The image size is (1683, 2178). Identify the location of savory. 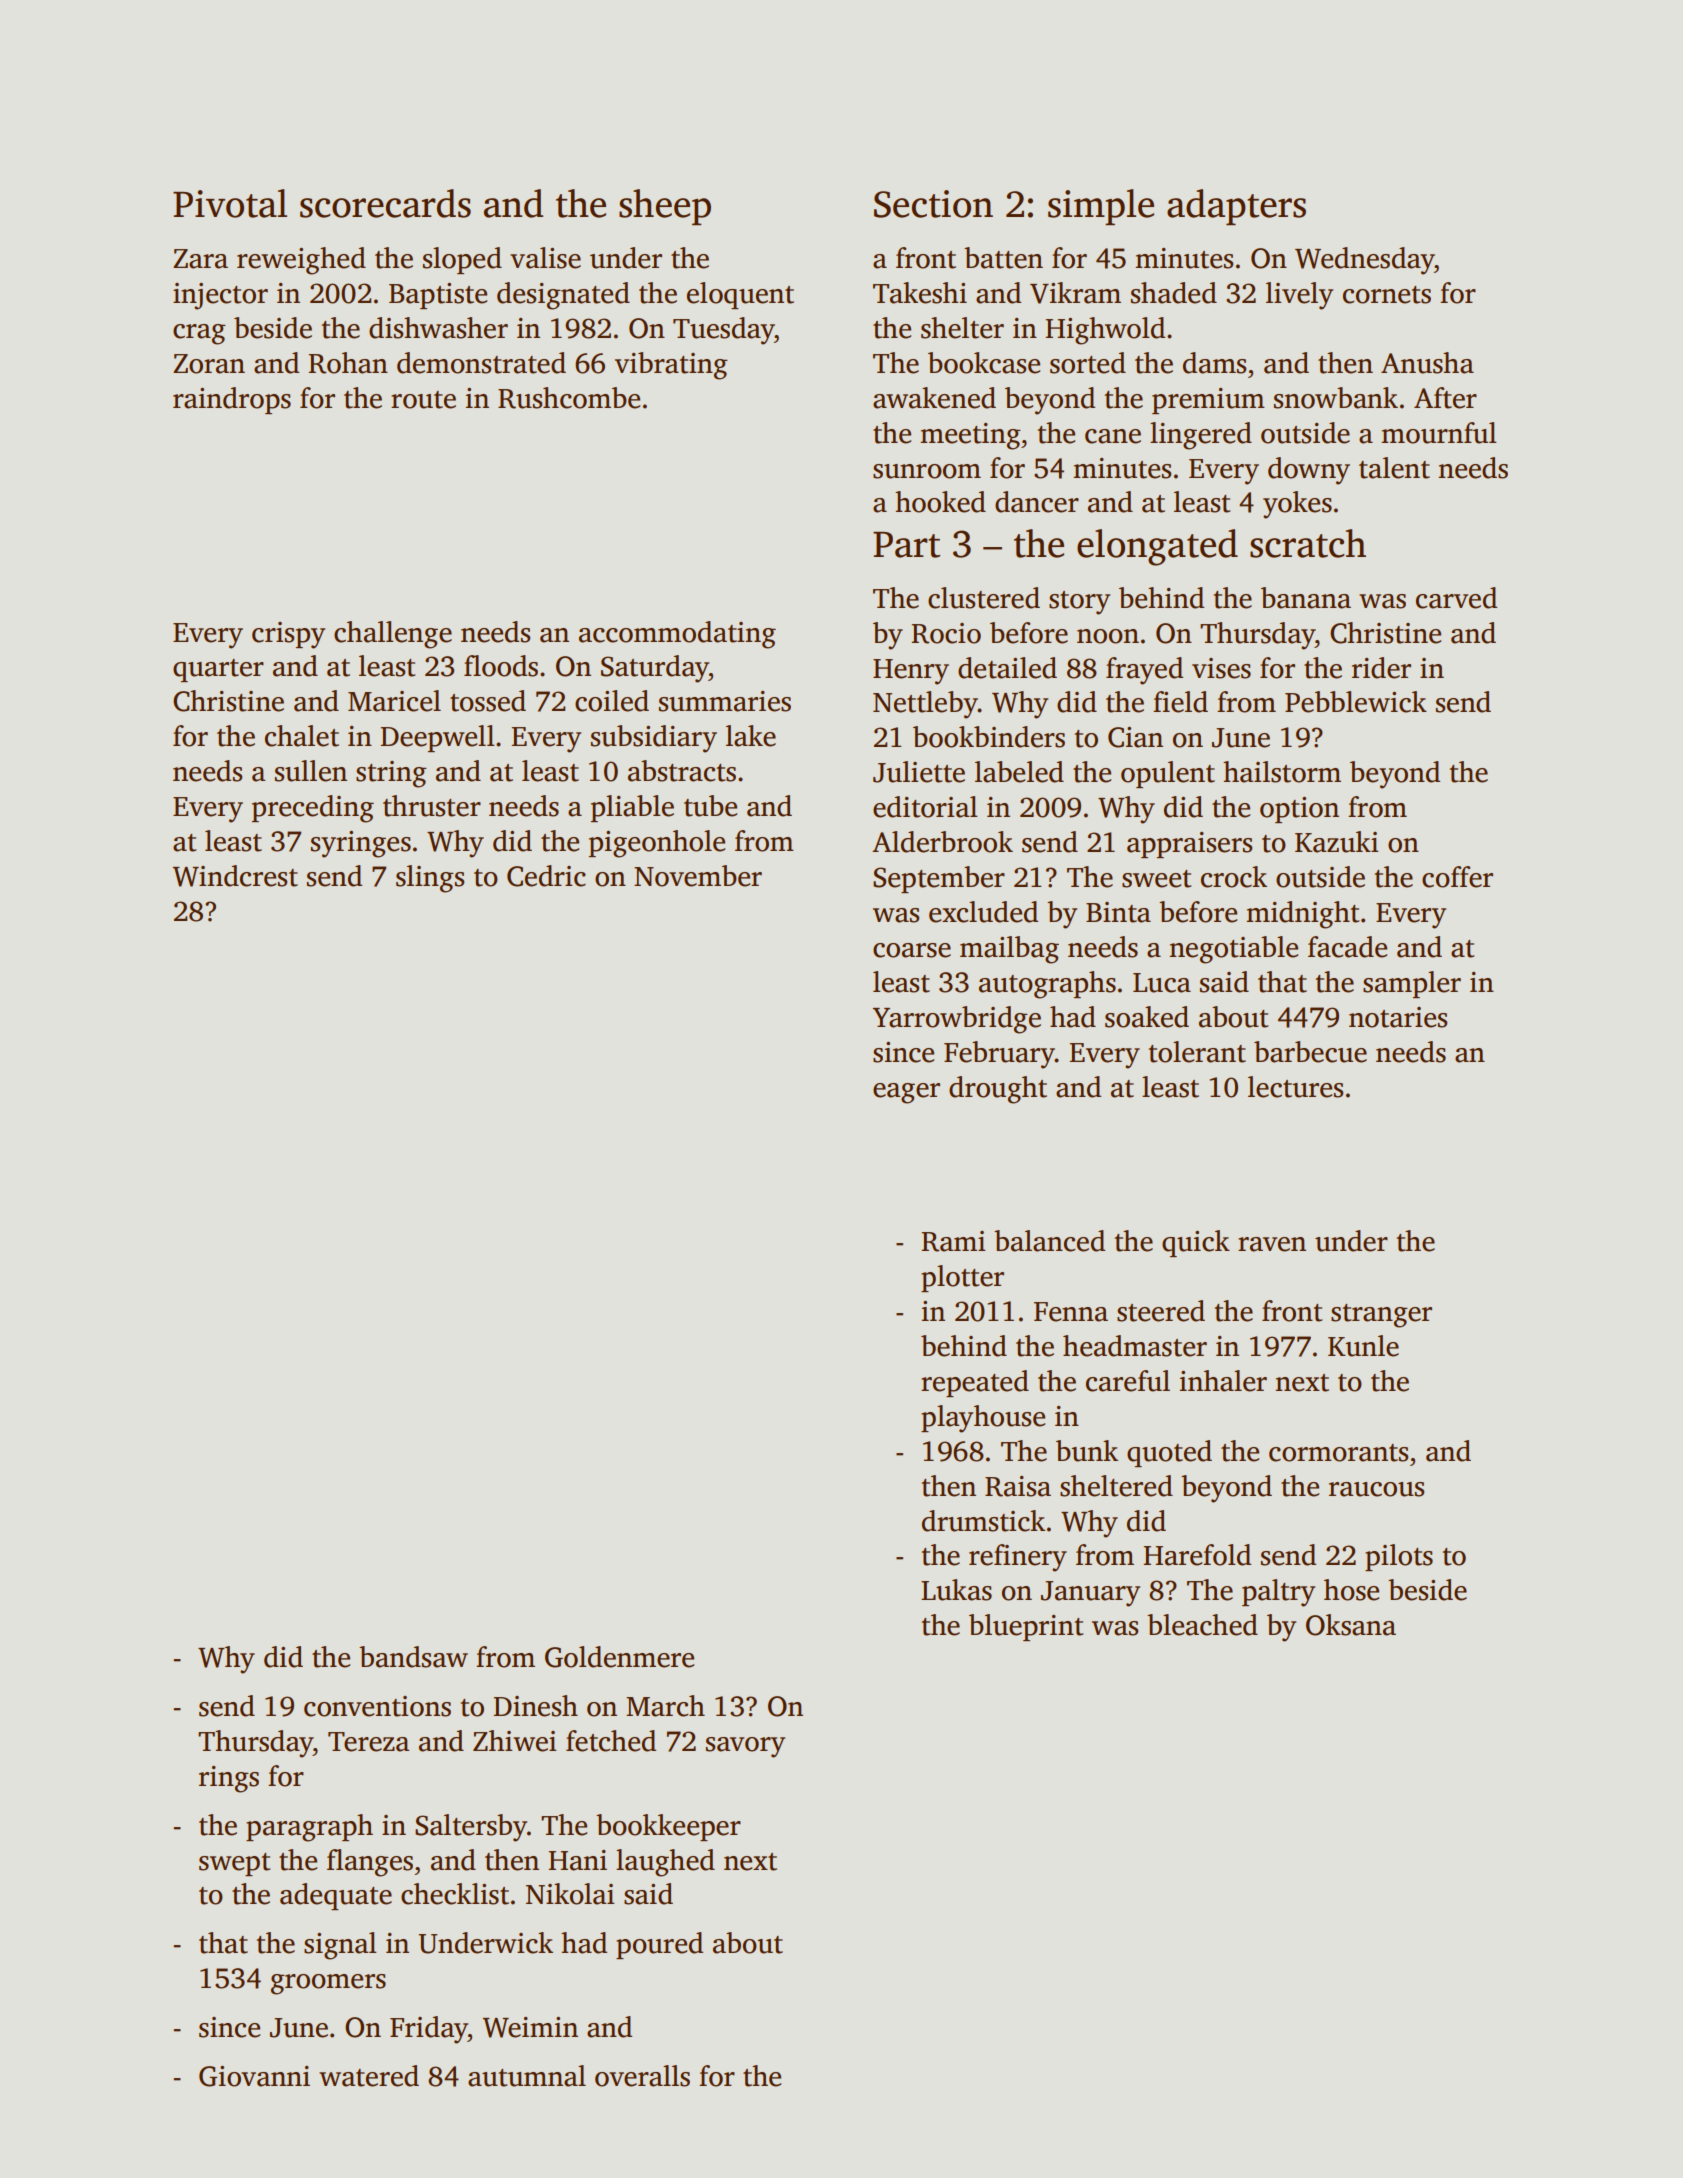
(745, 1747).
